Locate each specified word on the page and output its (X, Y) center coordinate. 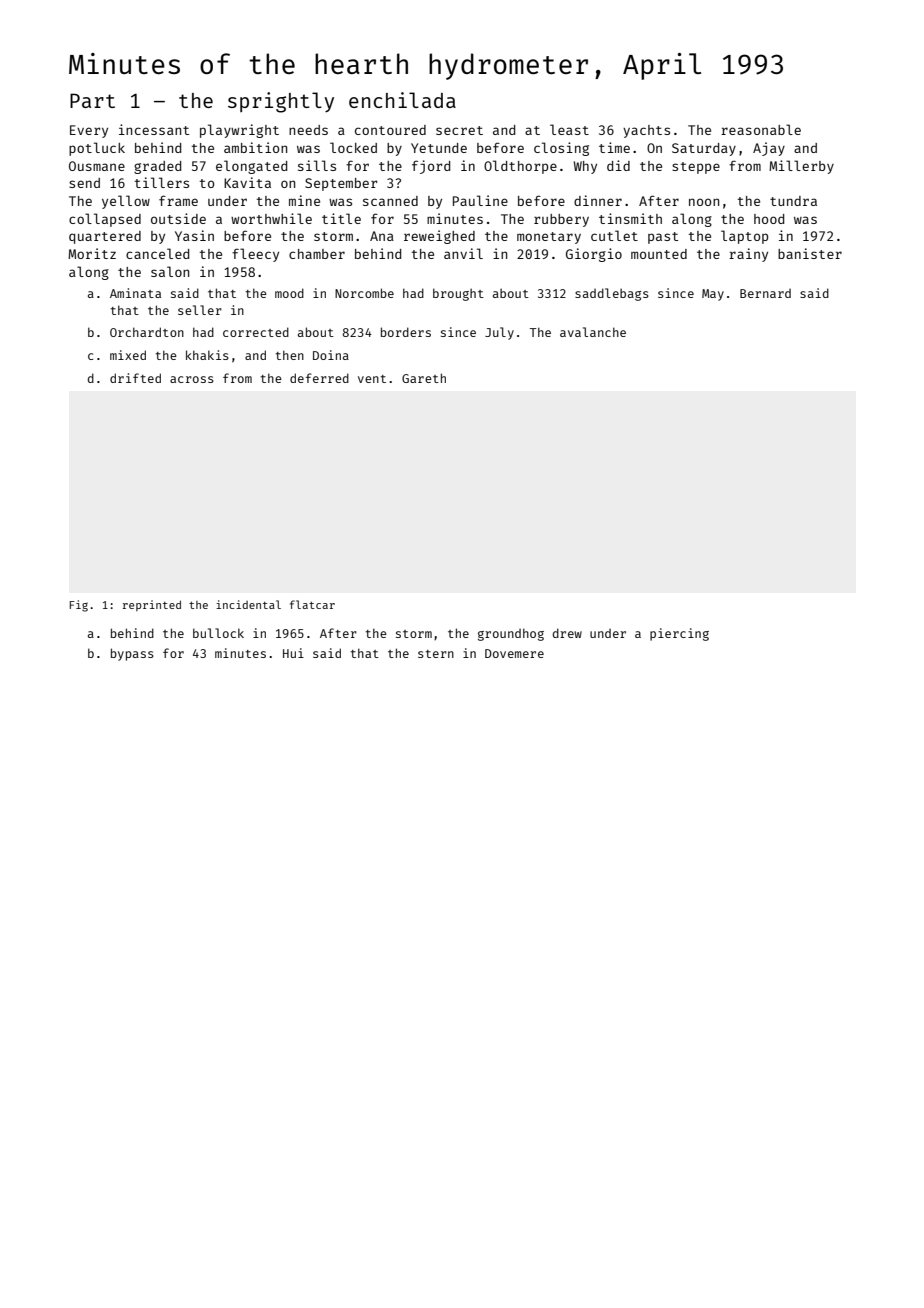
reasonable (761, 129)
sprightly (281, 102)
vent (372, 379)
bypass (132, 654)
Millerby (801, 167)
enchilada (402, 100)
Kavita (247, 182)
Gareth (424, 378)
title (341, 218)
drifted (135, 378)
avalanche (593, 332)
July (499, 333)
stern (436, 654)
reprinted (152, 605)
